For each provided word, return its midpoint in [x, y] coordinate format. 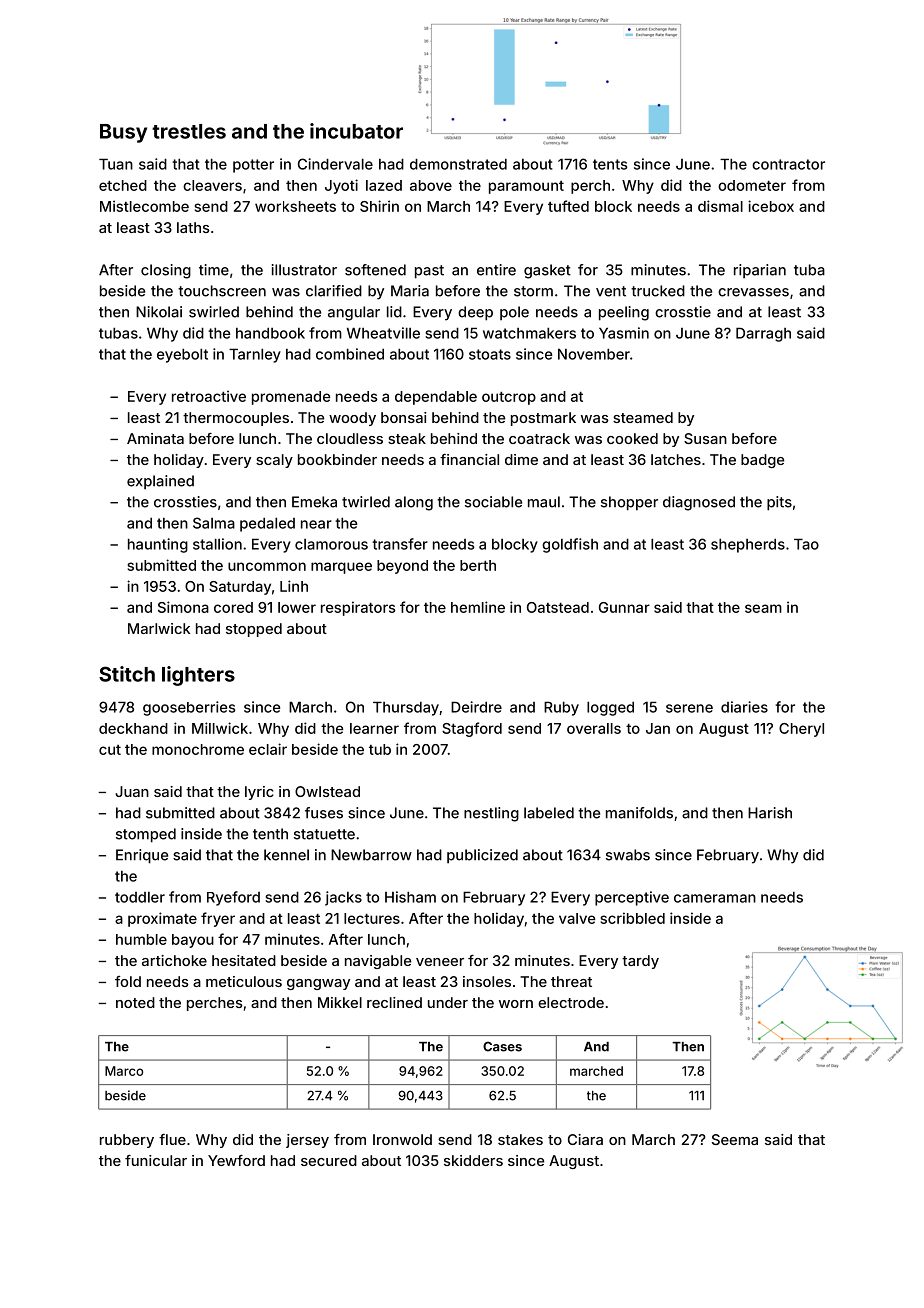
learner [374, 728]
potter [253, 166]
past [429, 272]
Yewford [236, 1160]
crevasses [753, 292]
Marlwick [159, 628]
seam [763, 608]
